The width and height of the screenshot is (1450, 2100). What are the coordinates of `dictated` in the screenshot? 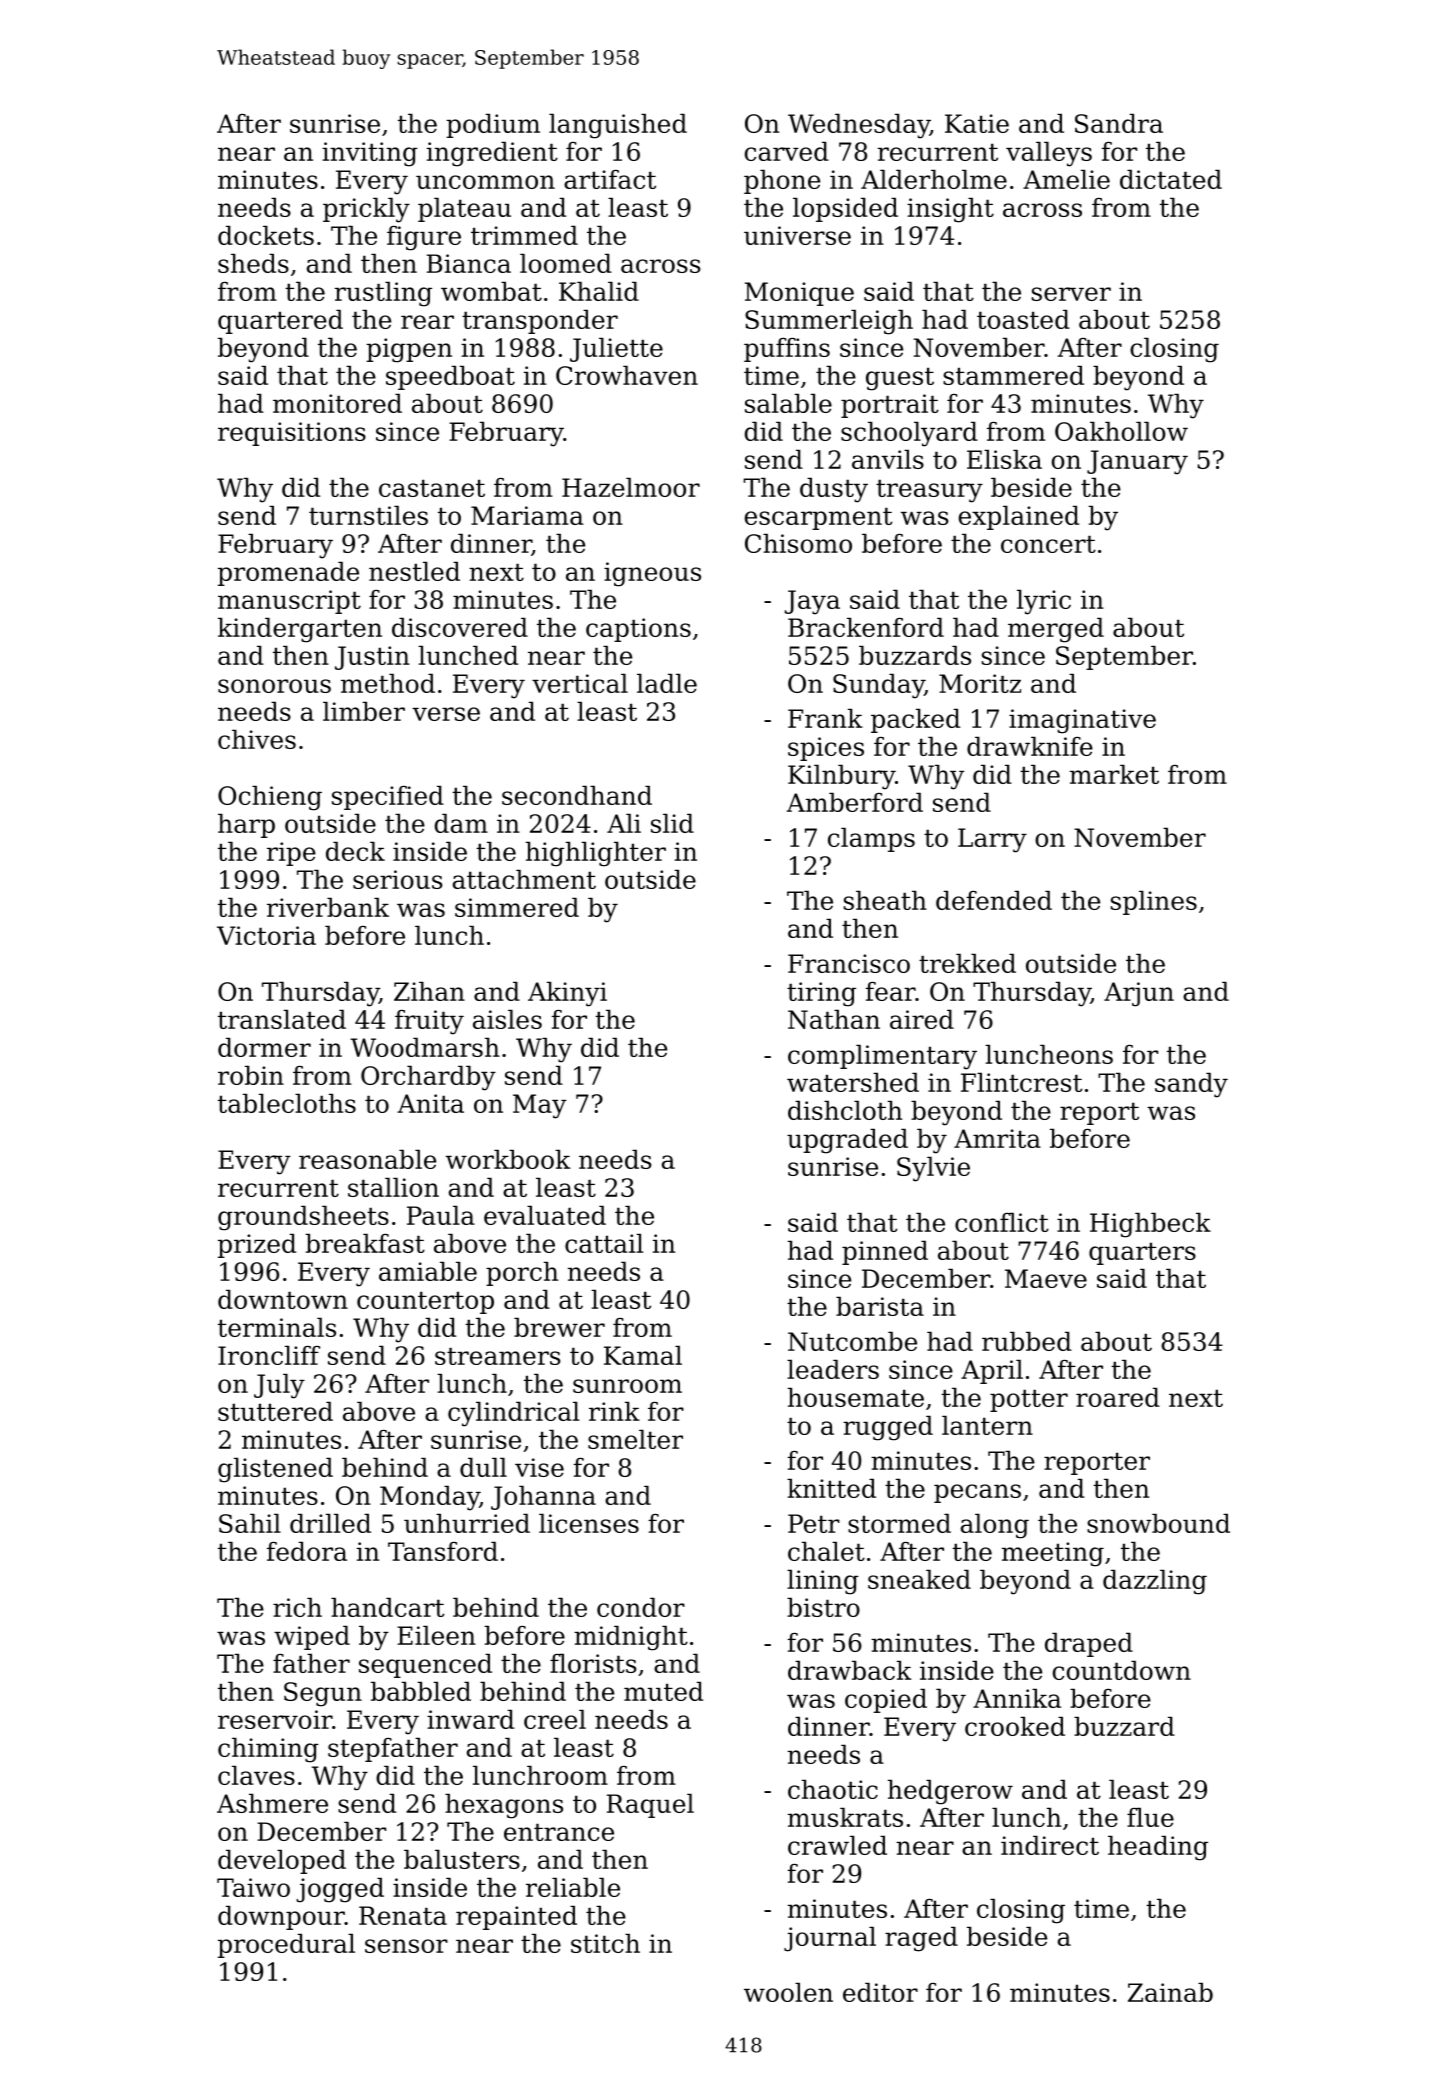 It's located at (1171, 179).
